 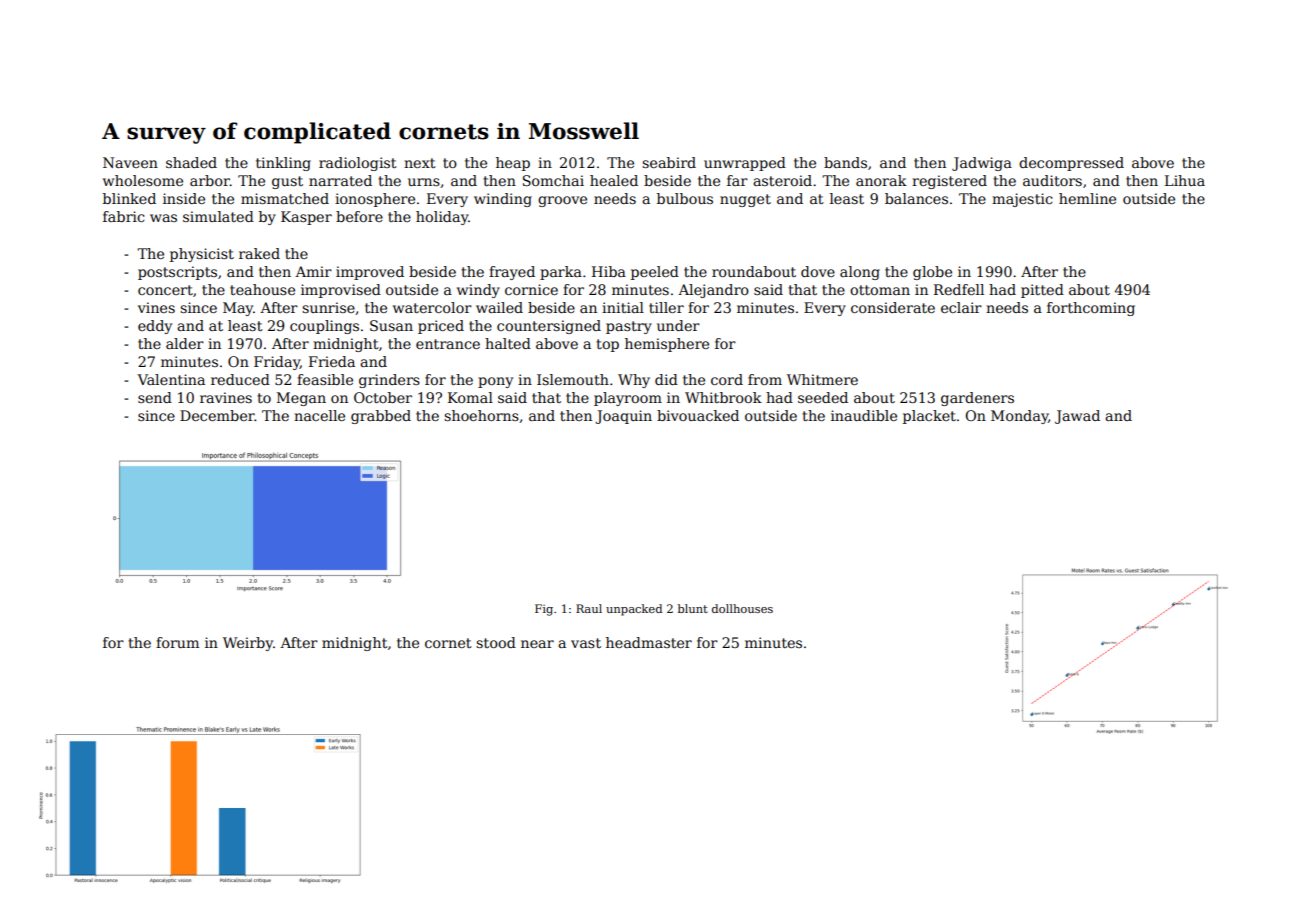 What do you see at coordinates (481, 415) in the document?
I see `shoehorns` at bounding box center [481, 415].
